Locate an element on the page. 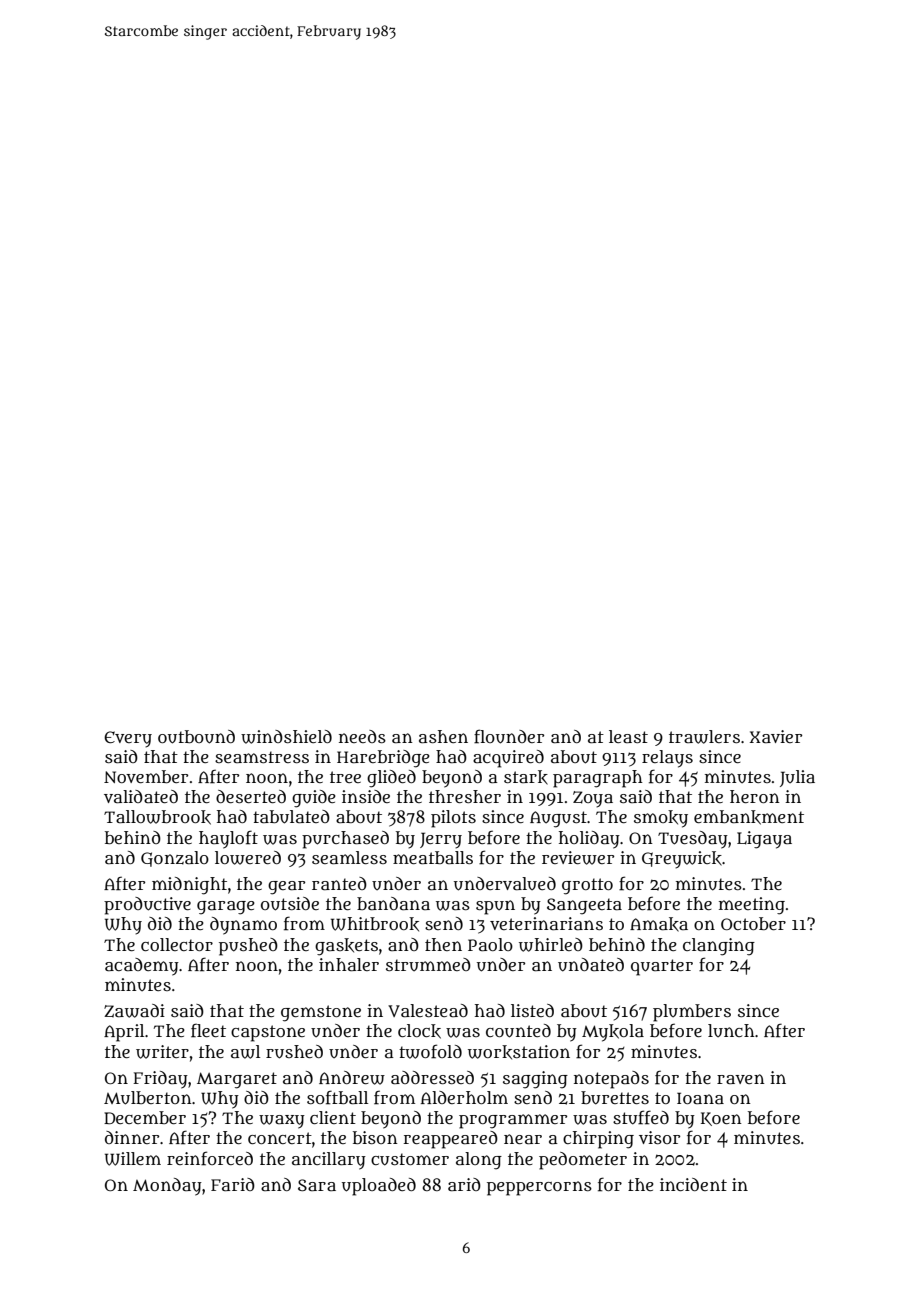 The height and width of the document is (1314, 924). inhaler is located at coordinates (349, 964).
